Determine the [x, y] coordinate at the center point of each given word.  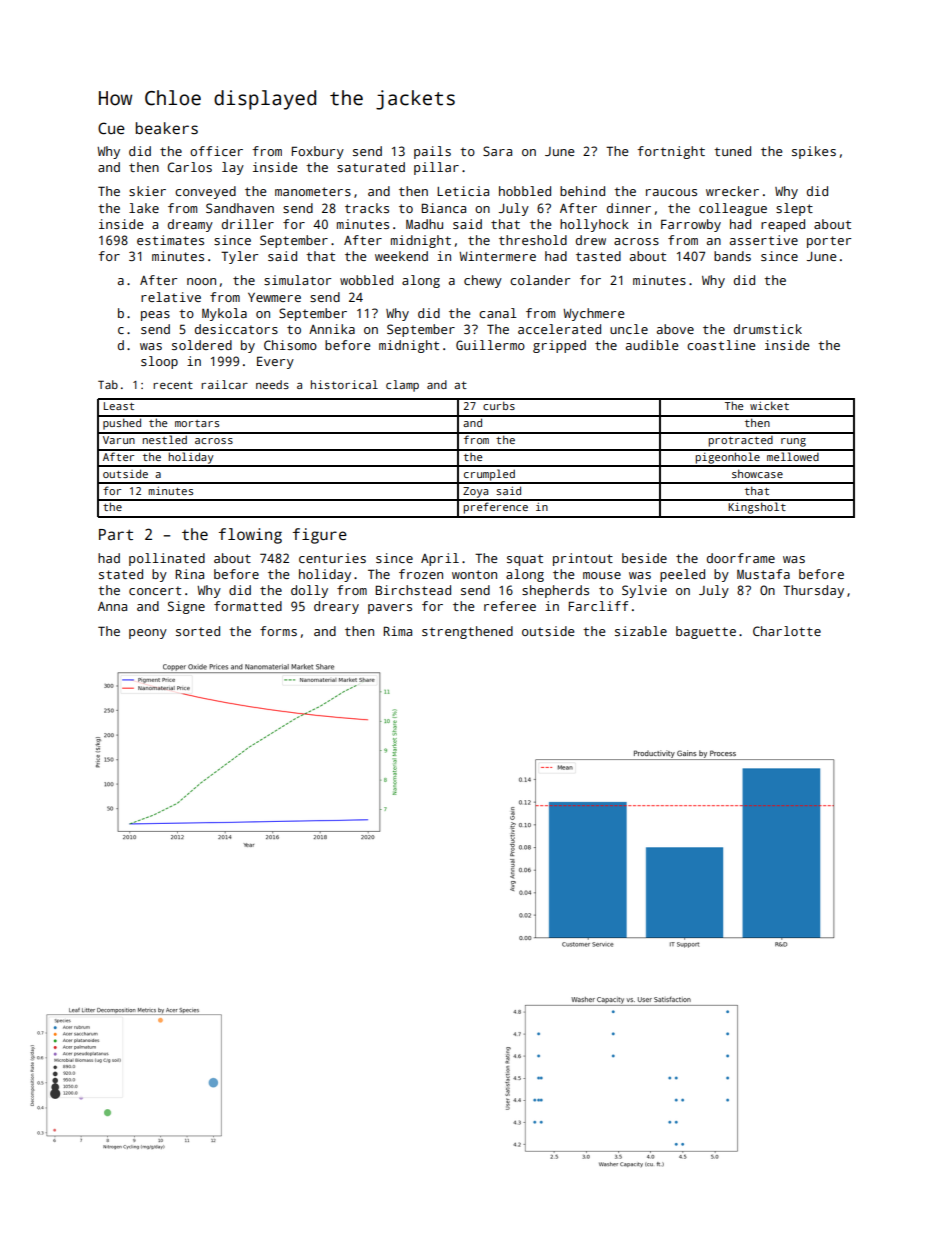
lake [144, 208]
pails [432, 152]
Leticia [463, 191]
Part [116, 534]
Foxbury [318, 152]
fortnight [671, 152]
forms [278, 631]
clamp [402, 386]
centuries [332, 558]
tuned [732, 151]
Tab [108, 384]
